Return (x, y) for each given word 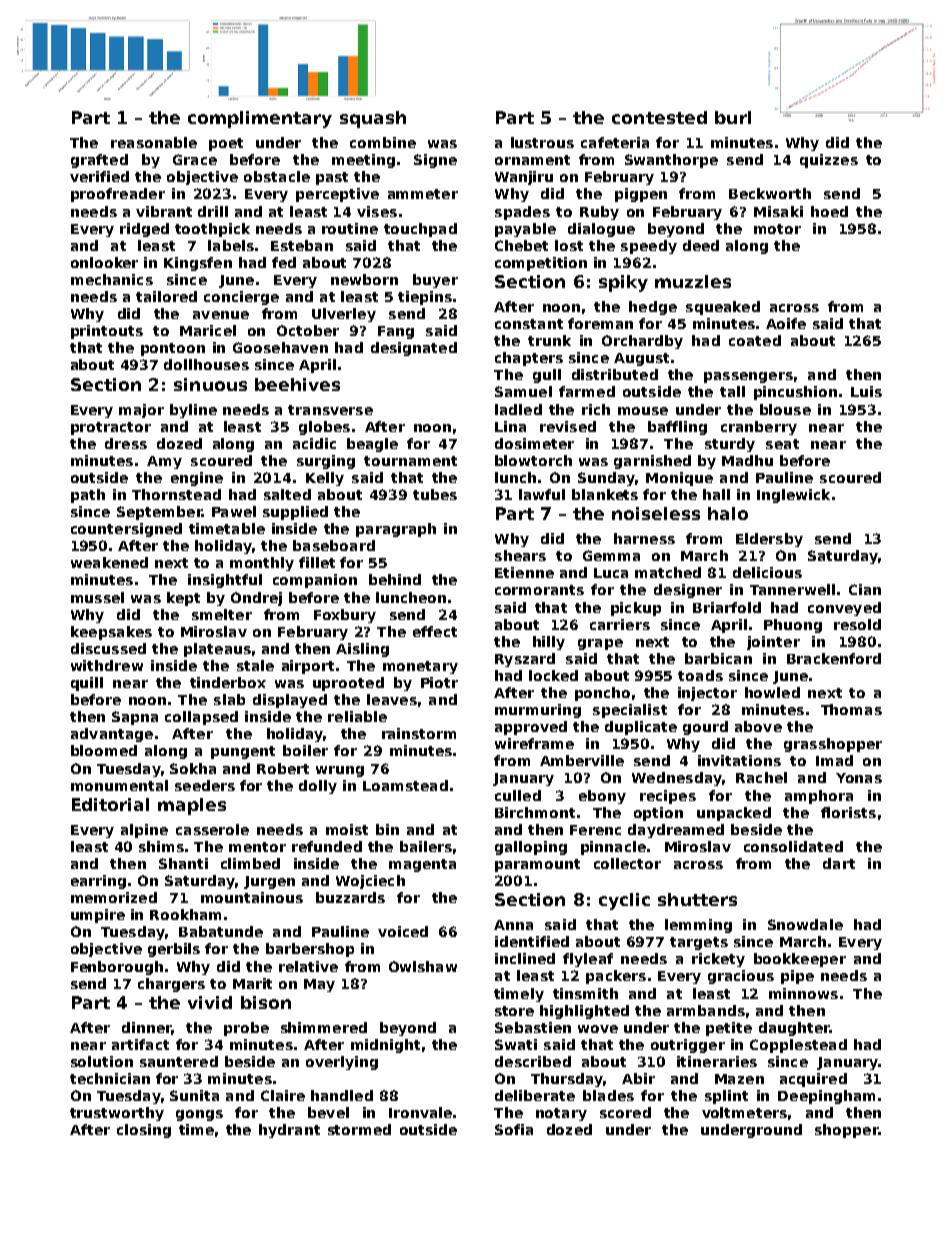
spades (522, 213)
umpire (98, 916)
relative (308, 966)
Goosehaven (280, 347)
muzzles (693, 281)
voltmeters (744, 1112)
